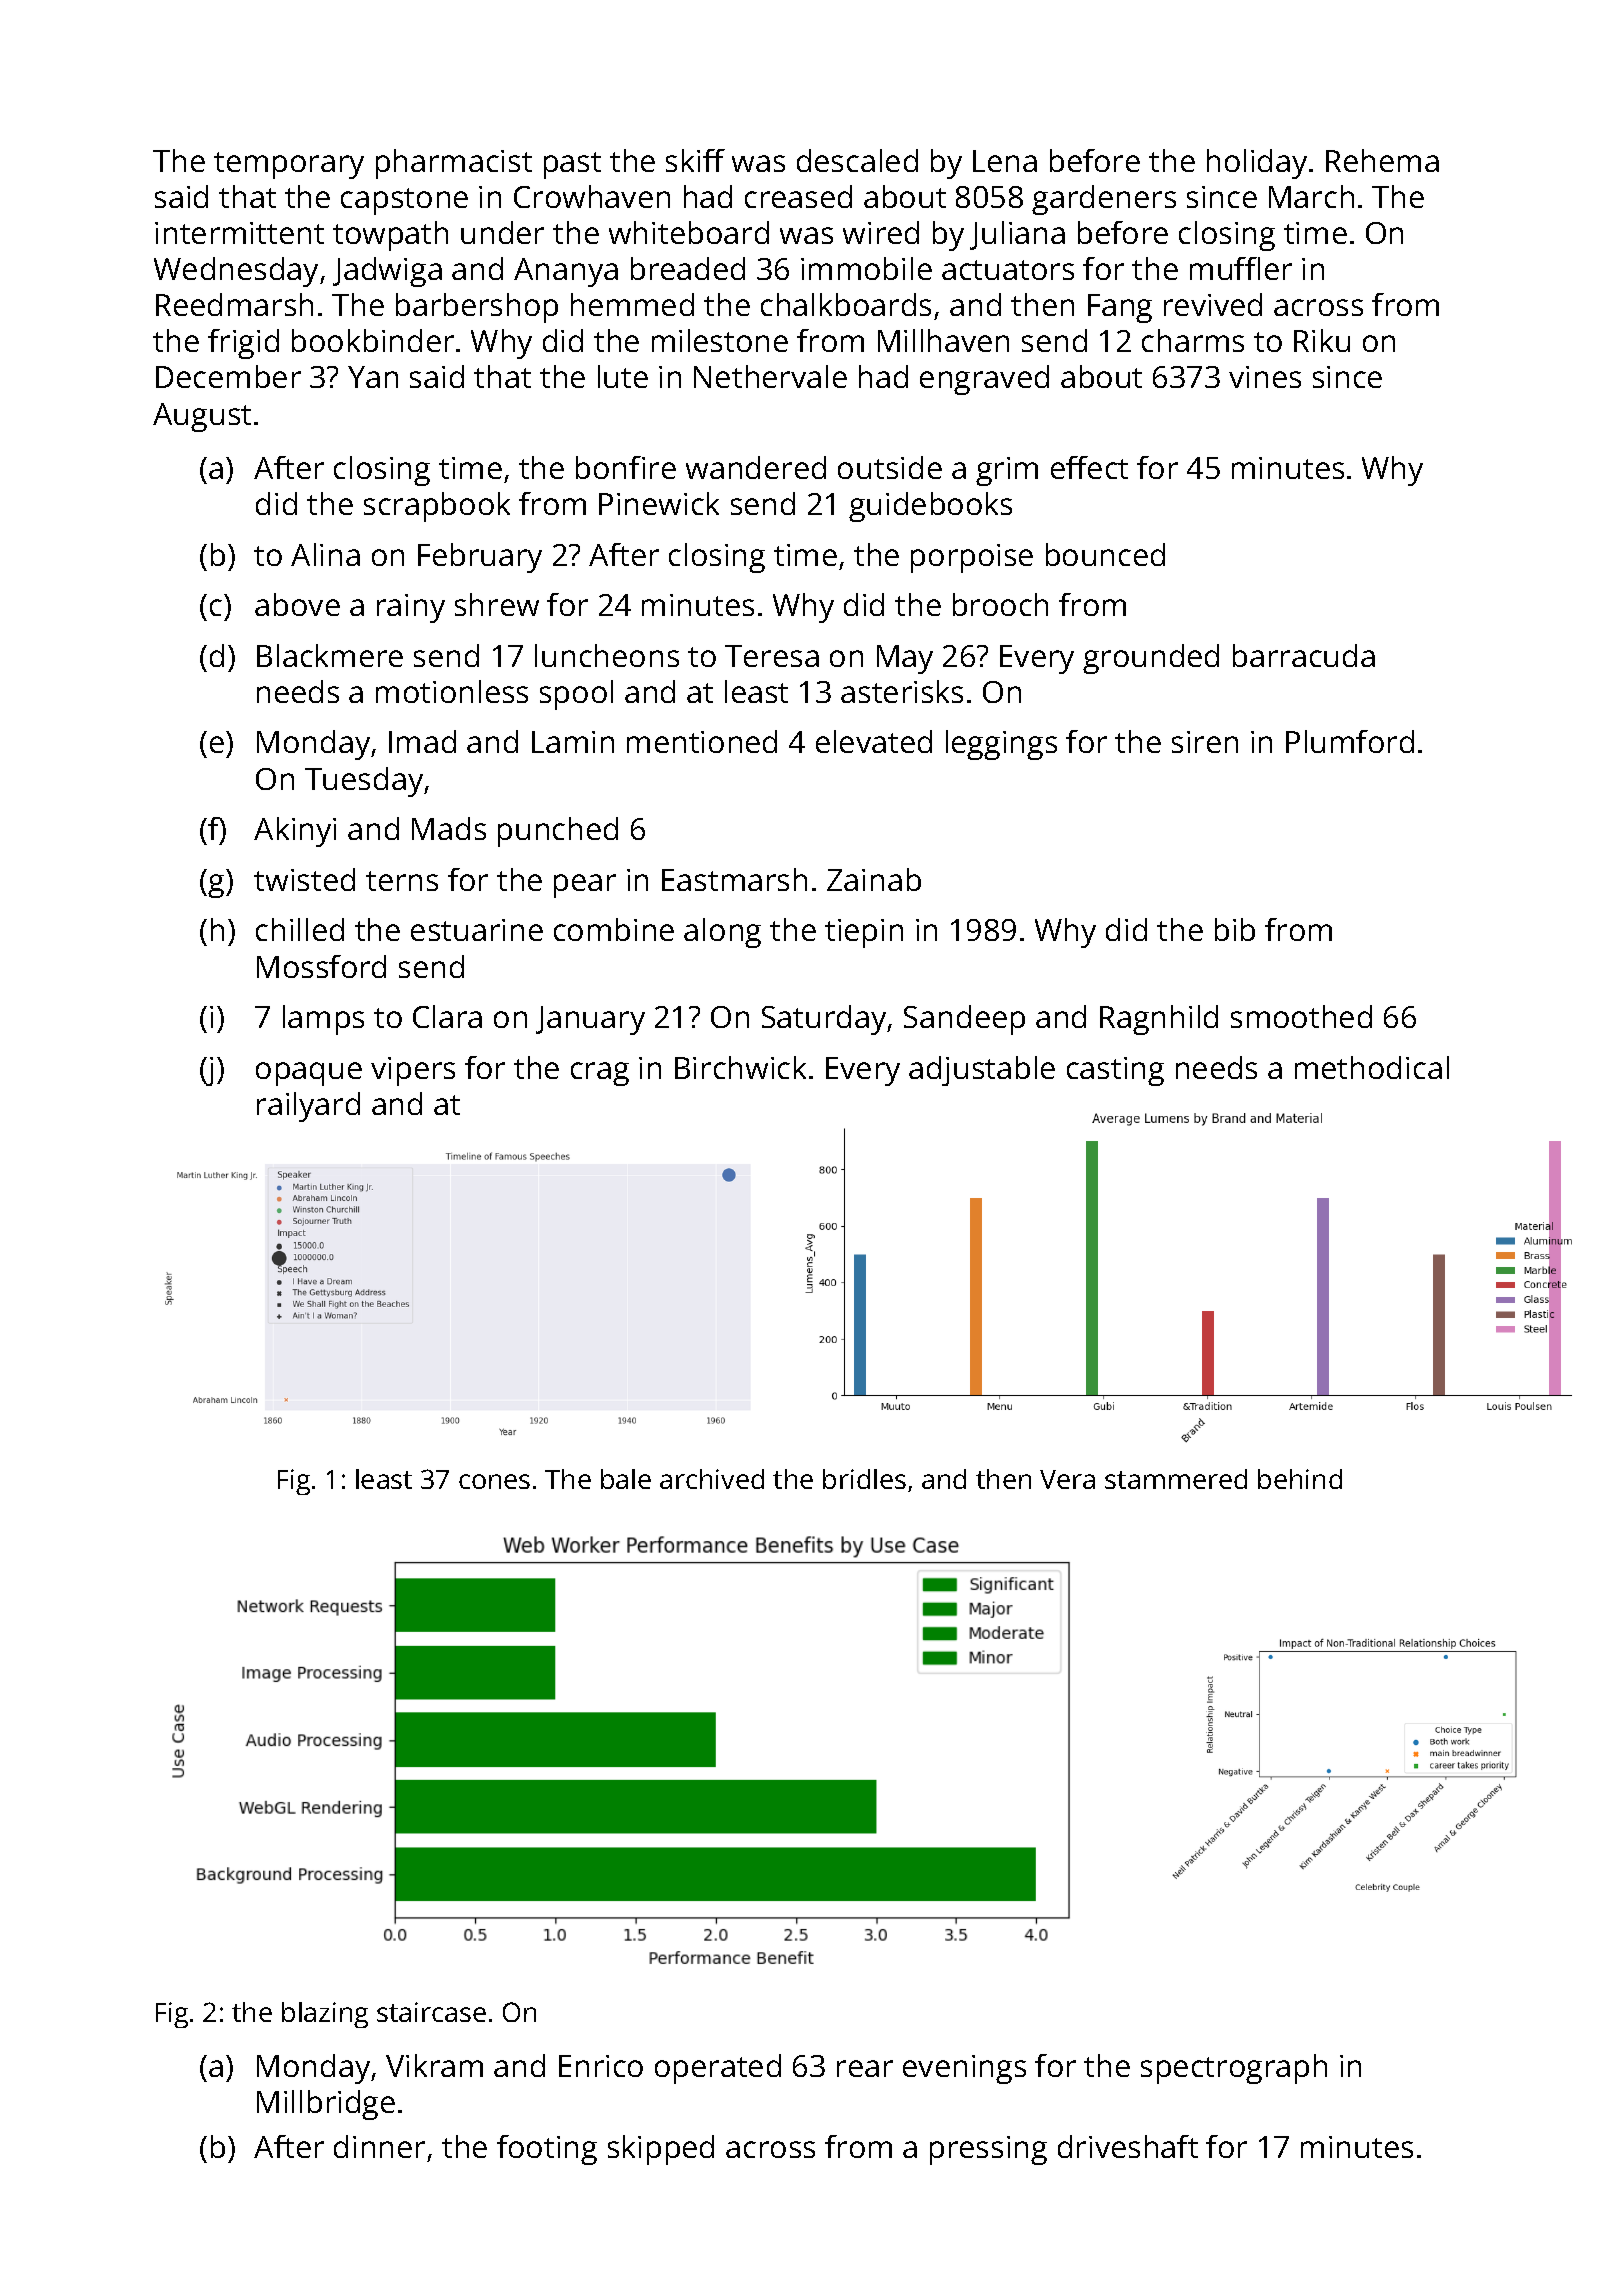  I want to click on driveshaft, so click(1128, 2146).
